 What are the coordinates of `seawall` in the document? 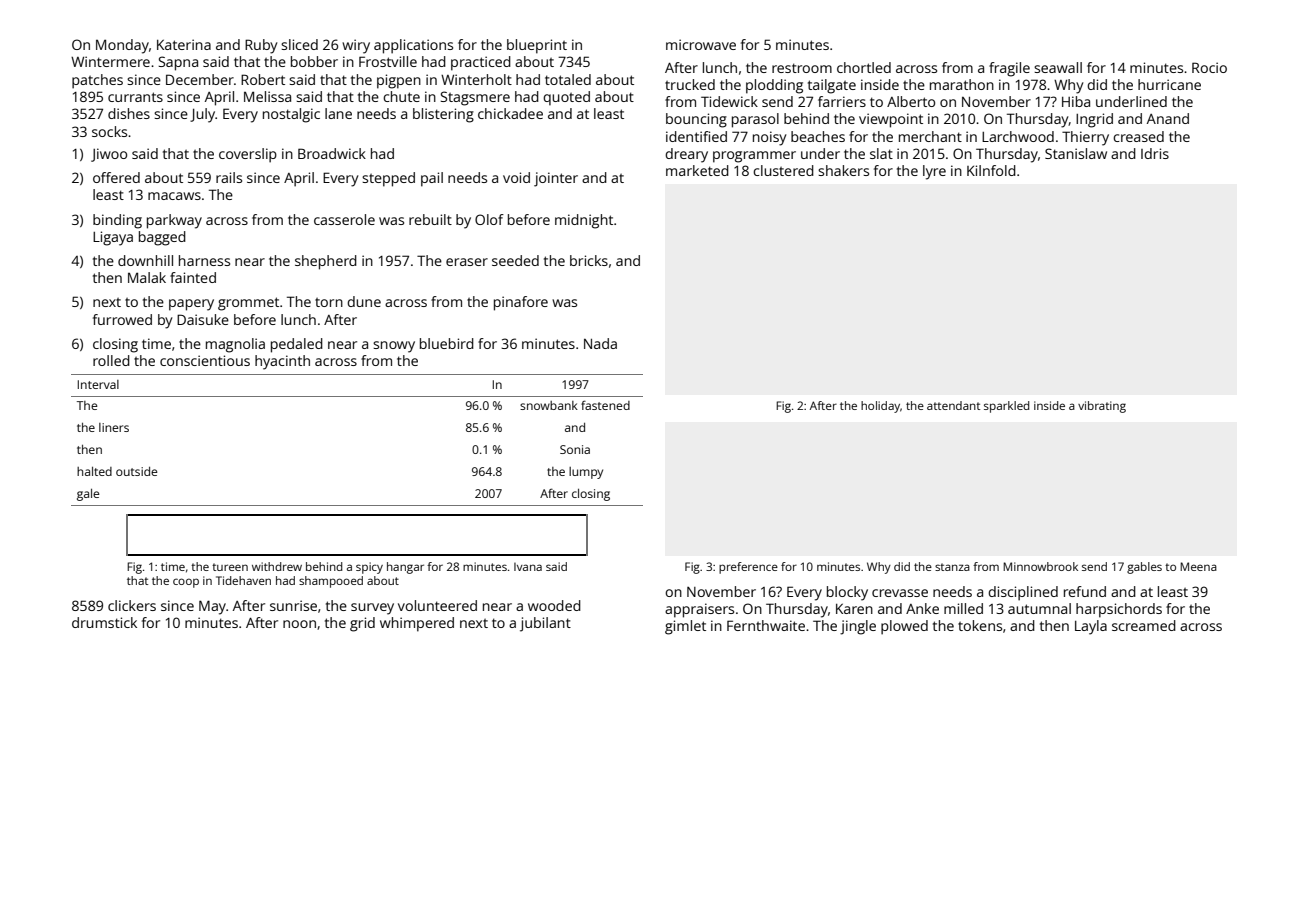 It's located at (1058, 67).
